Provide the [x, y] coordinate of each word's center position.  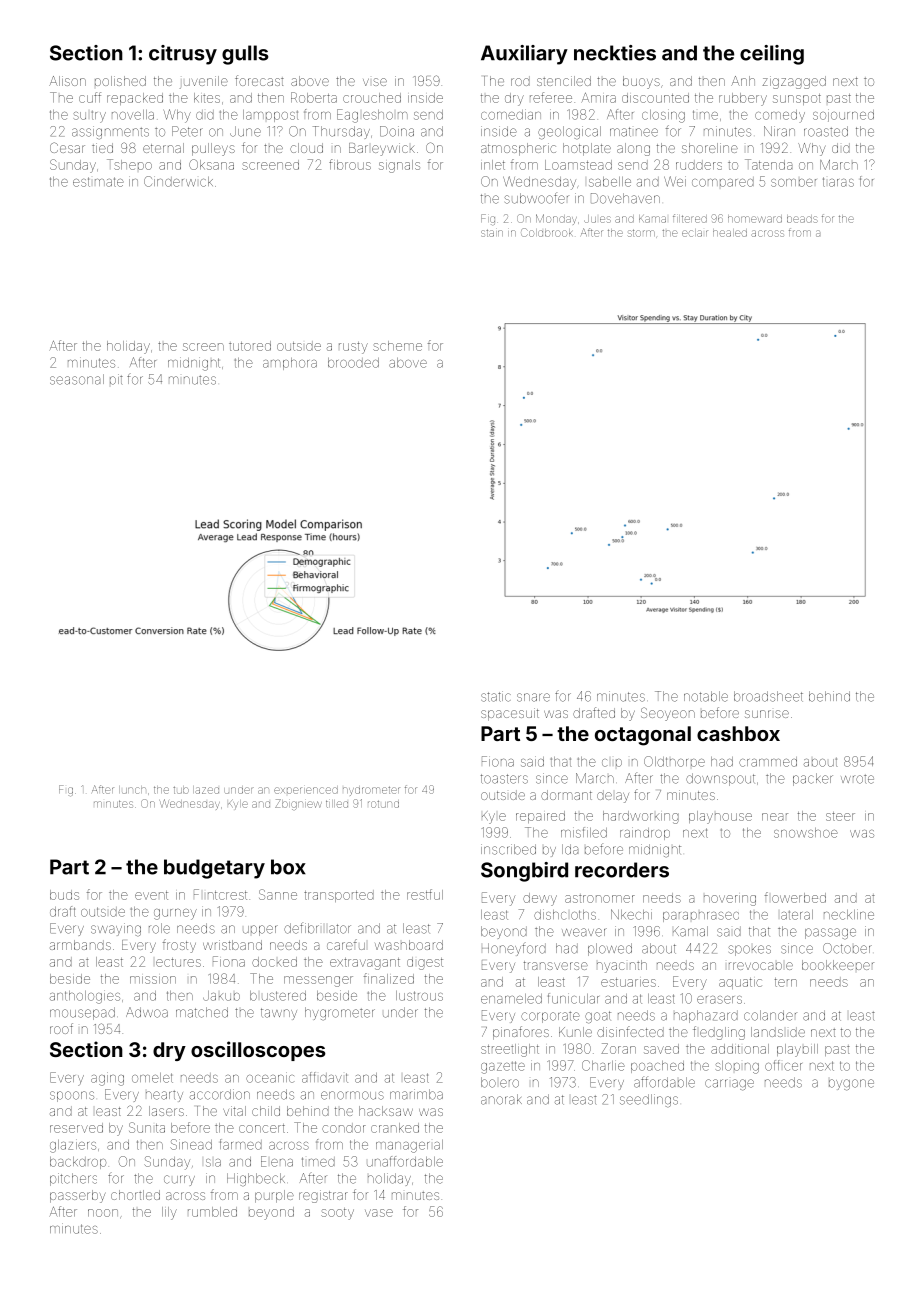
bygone [851, 1084]
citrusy [183, 55]
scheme [397, 346]
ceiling [772, 55]
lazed [206, 790]
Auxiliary [524, 55]
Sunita [147, 1127]
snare [533, 697]
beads [802, 219]
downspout [720, 779]
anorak [501, 1099]
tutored [250, 346]
